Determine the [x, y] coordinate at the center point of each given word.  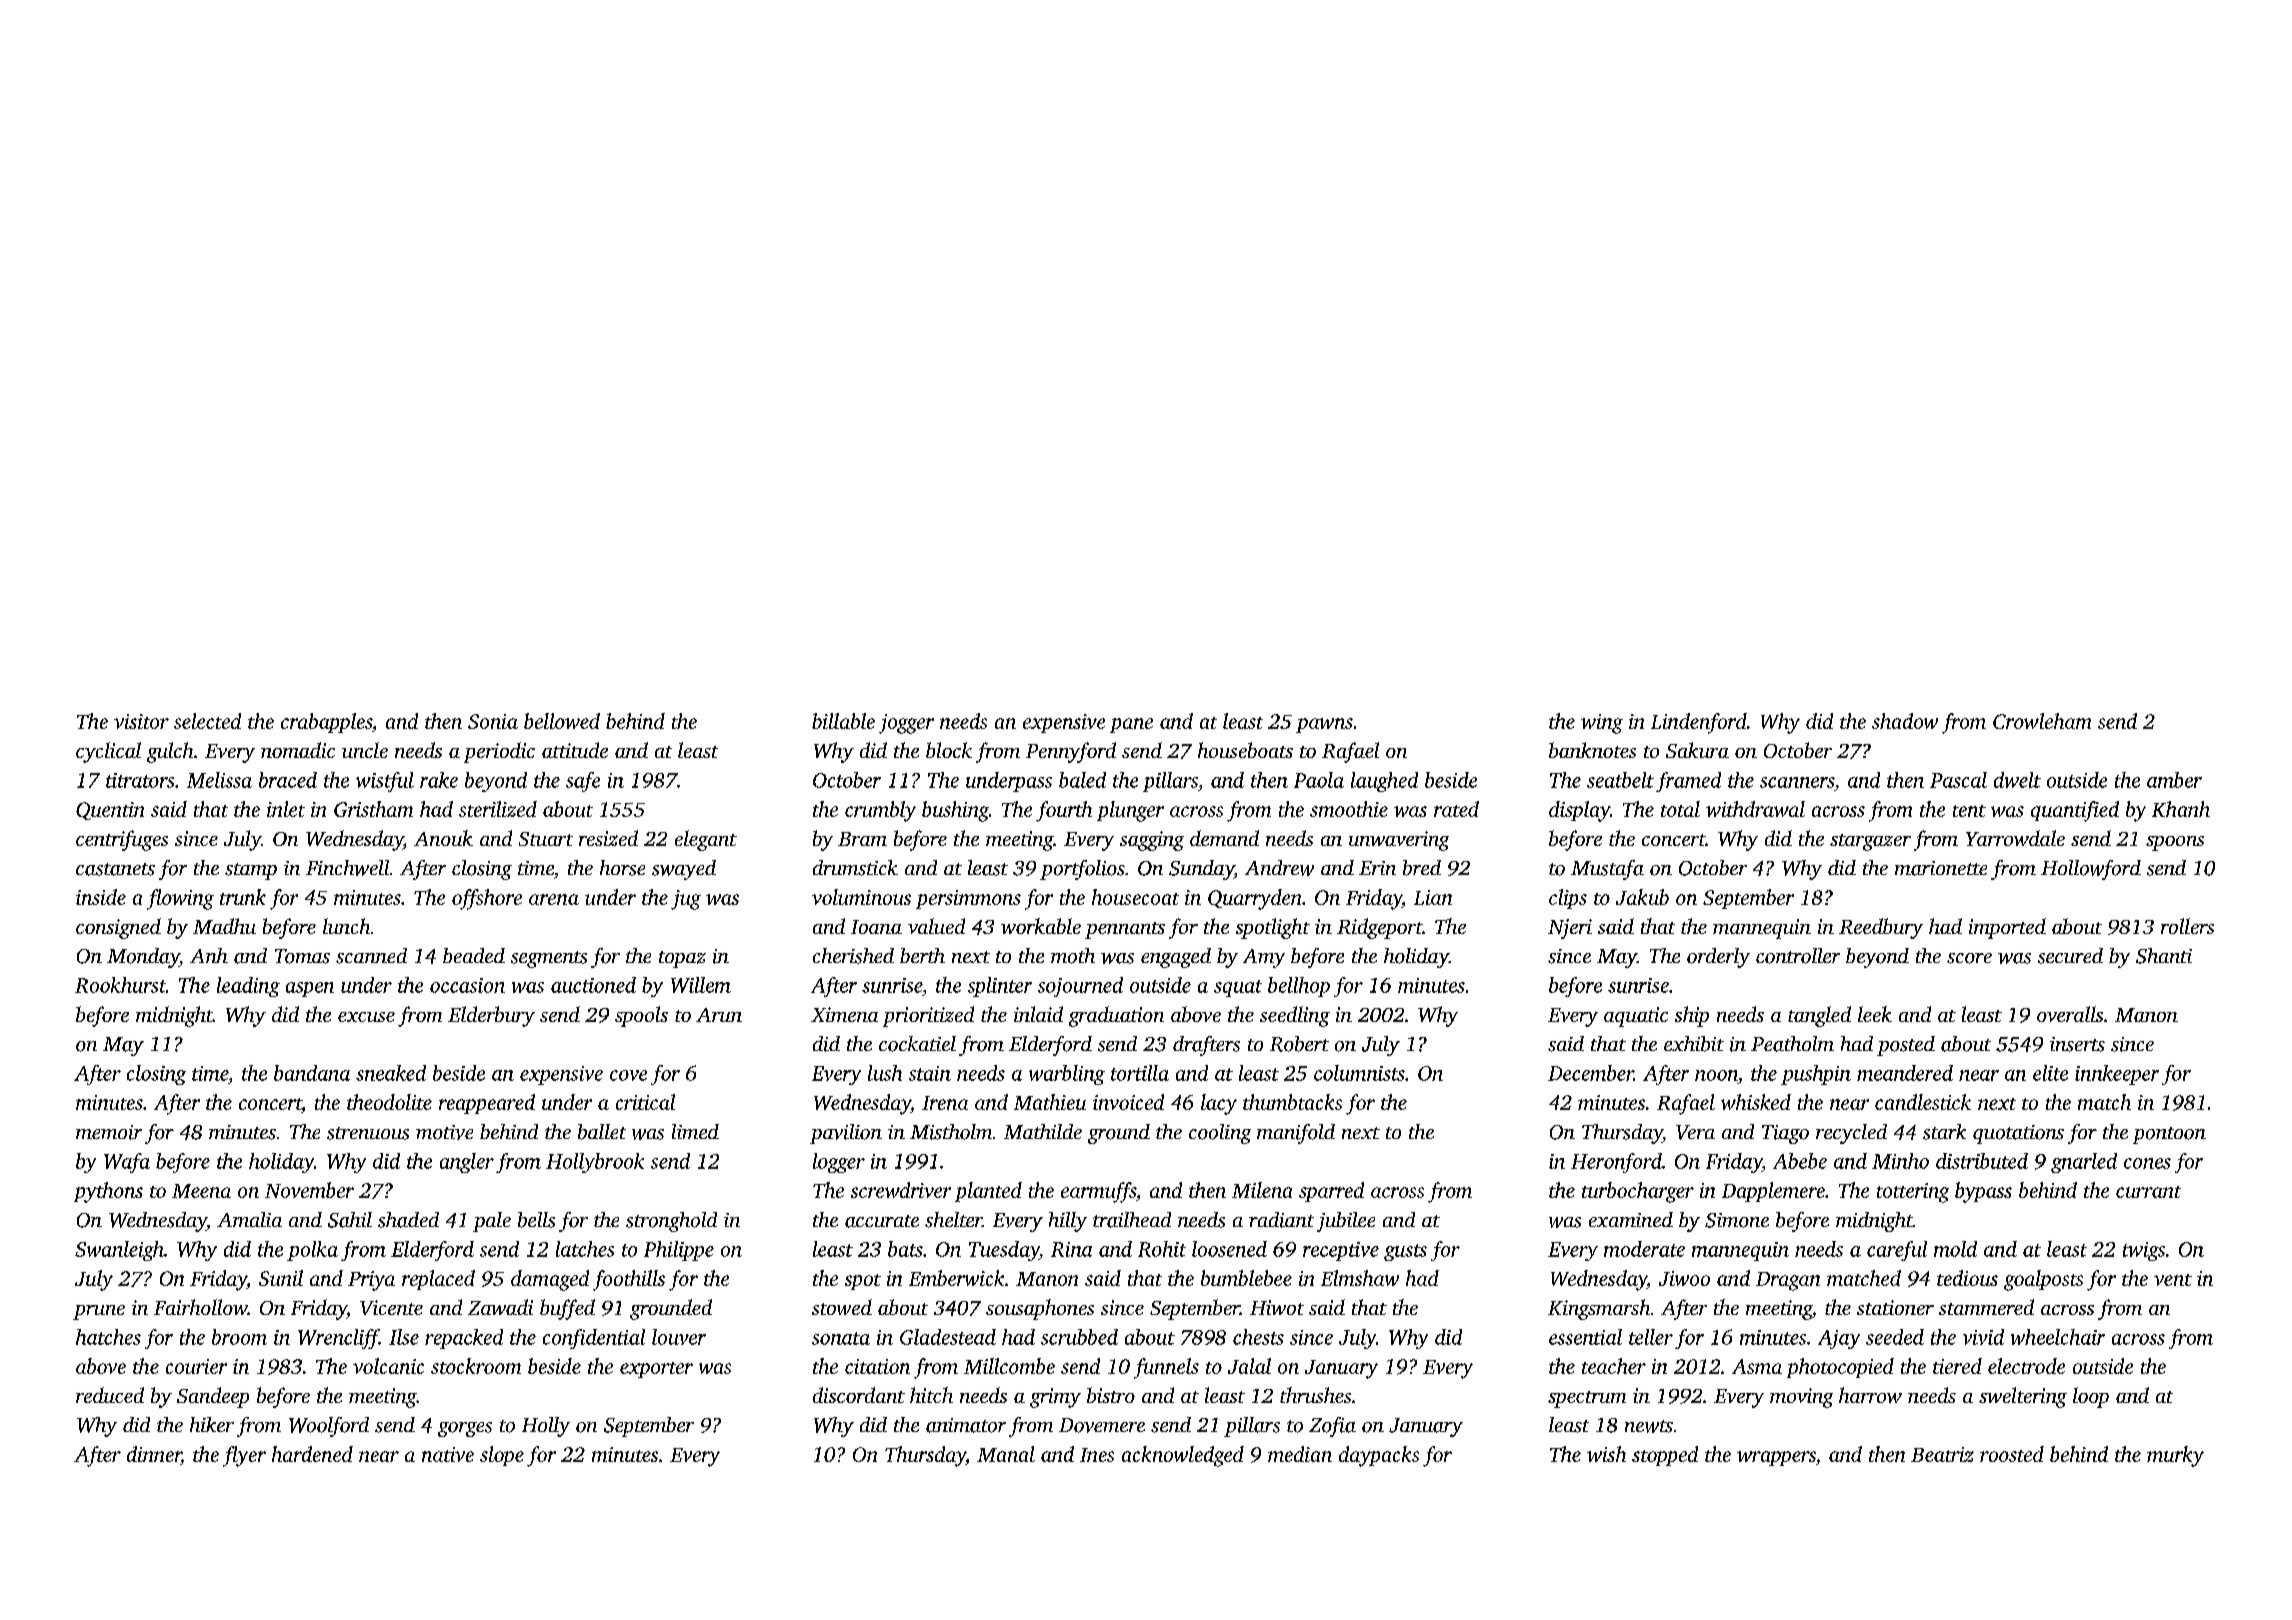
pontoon [2169, 1135]
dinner [154, 1454]
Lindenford [1699, 723]
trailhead [1132, 1220]
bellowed [562, 721]
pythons [108, 1192]
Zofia [1332, 1427]
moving [1801, 1398]
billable [843, 721]
